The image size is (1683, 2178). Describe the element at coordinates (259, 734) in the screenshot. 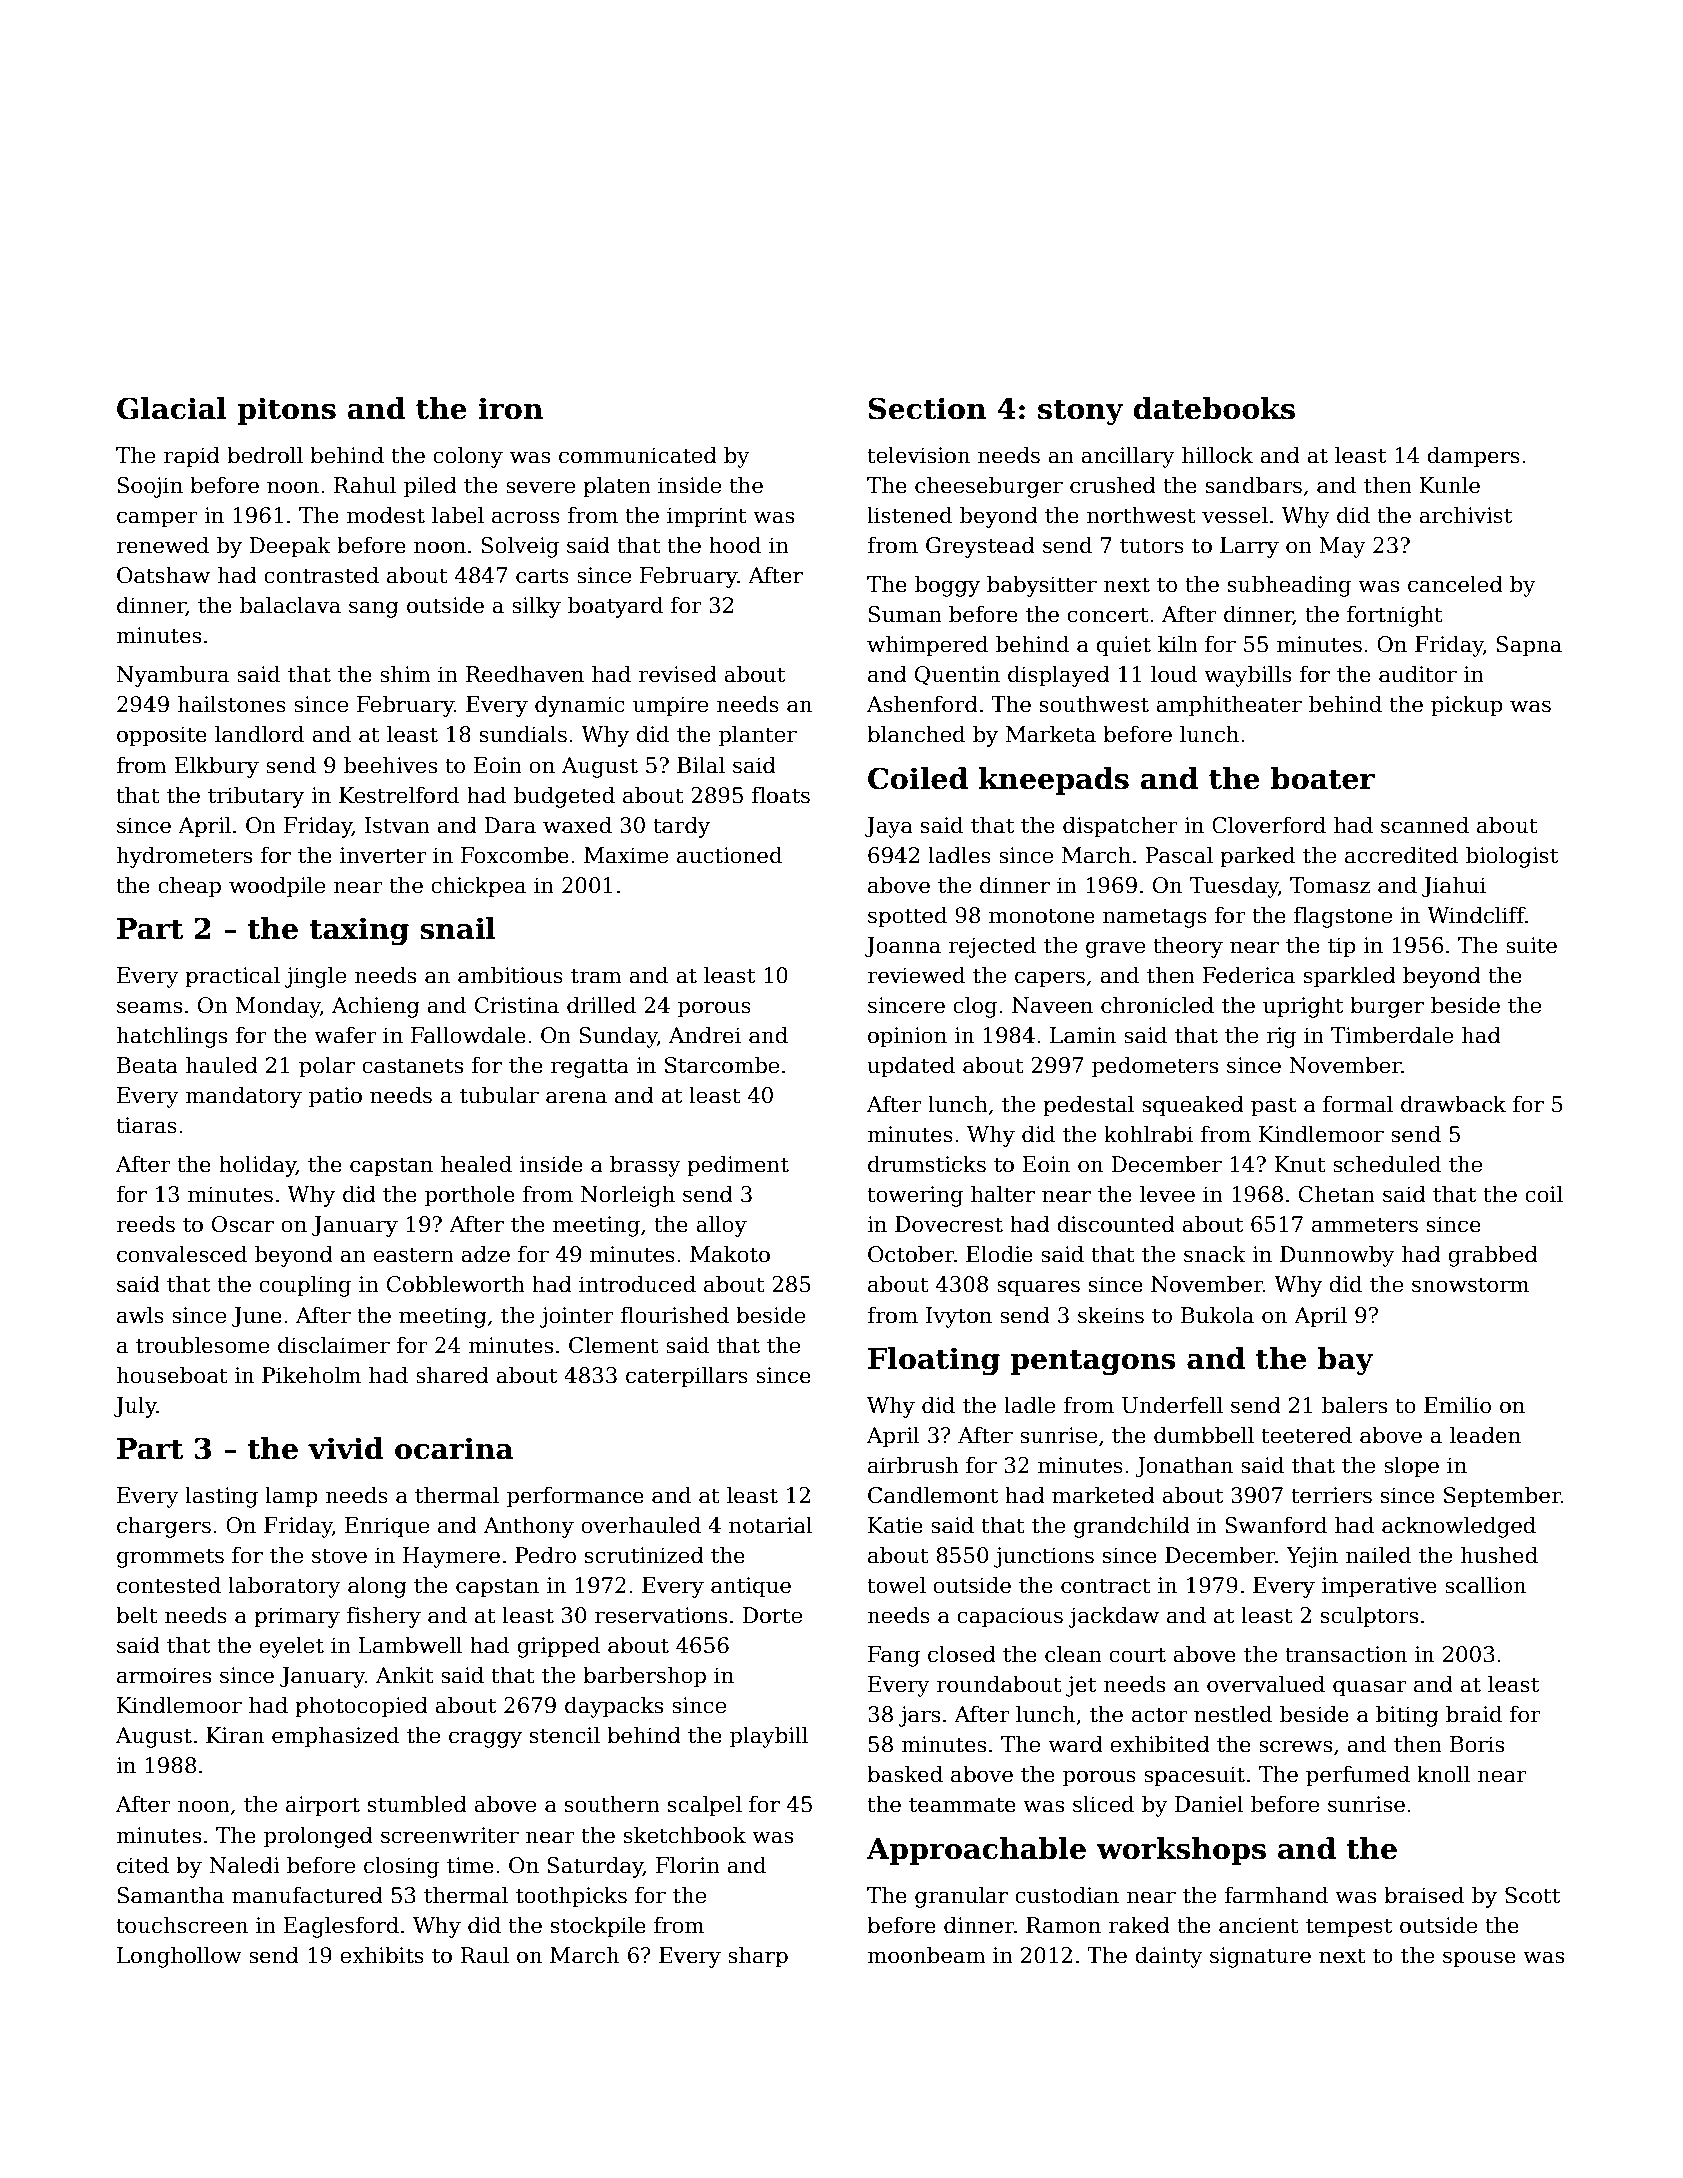

I see `landlord` at that location.
